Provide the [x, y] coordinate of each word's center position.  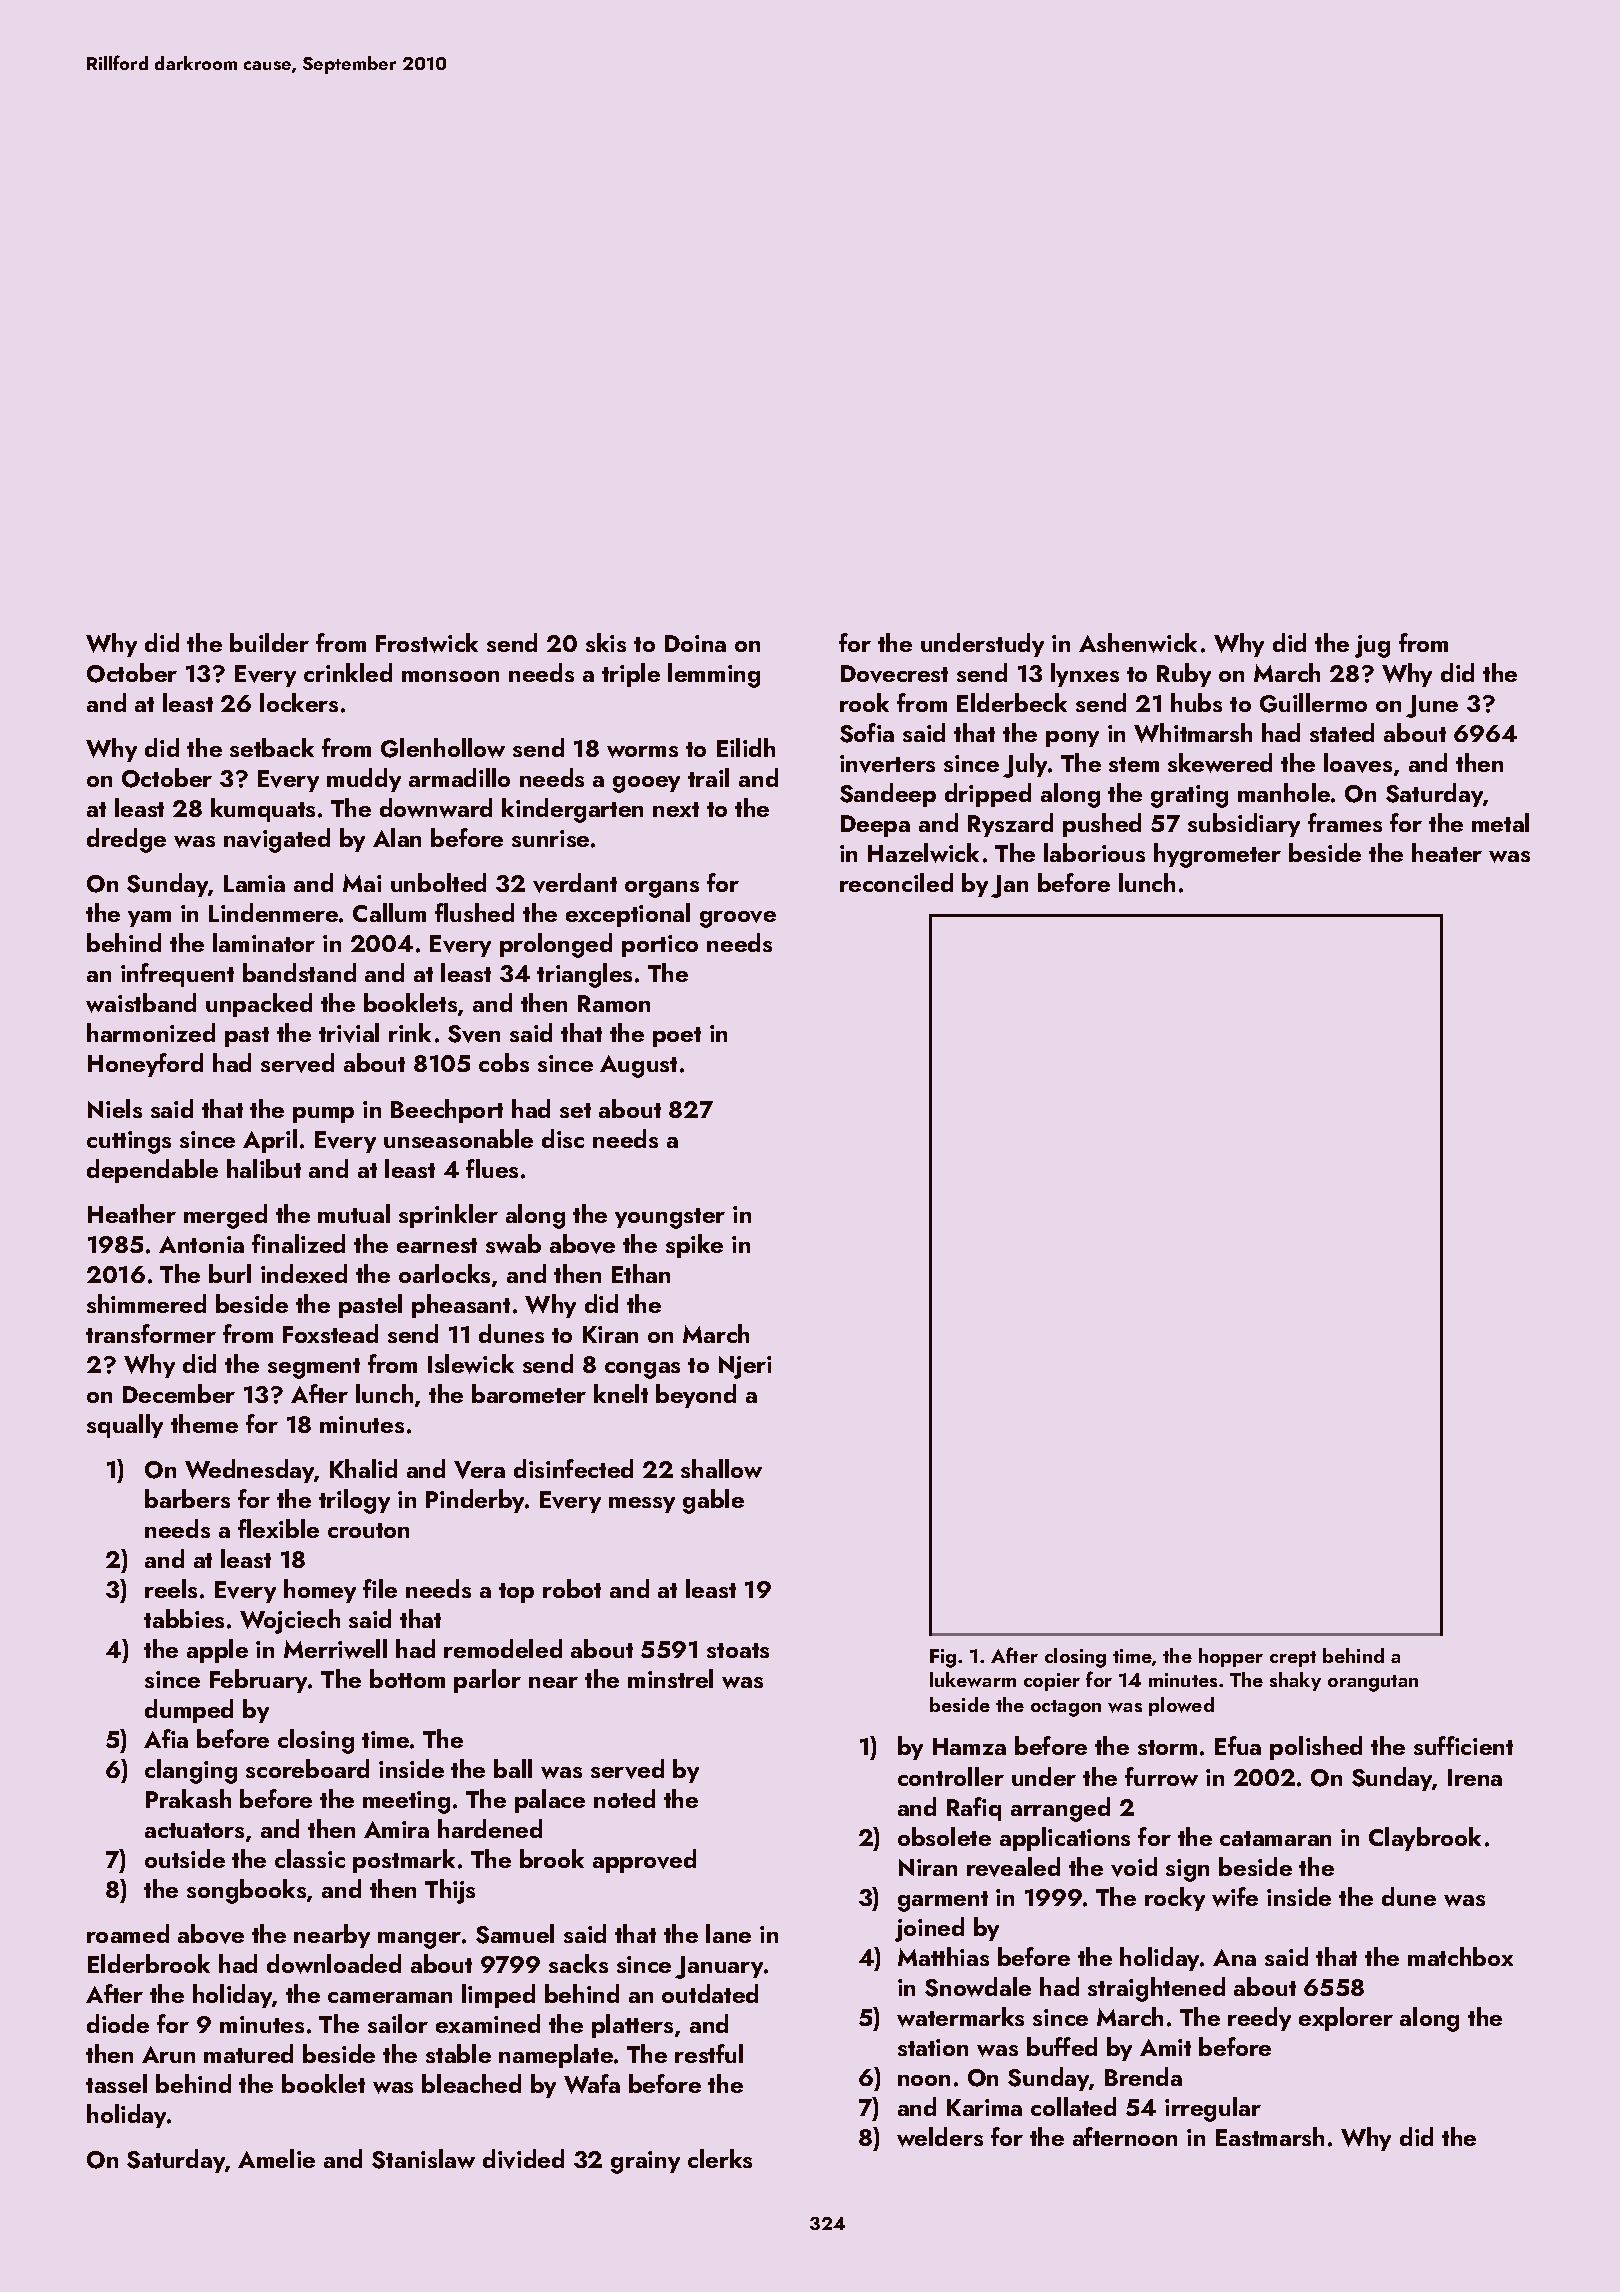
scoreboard [307, 1768]
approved [644, 1861]
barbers [187, 1498]
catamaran [1275, 1838]
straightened [1156, 1989]
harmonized [151, 1032]
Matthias [943, 1956]
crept [1293, 1659]
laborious [1094, 852]
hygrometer [1217, 855]
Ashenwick [1138, 643]
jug [1372, 646]
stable [458, 2053]
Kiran [610, 1334]
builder [269, 642]
